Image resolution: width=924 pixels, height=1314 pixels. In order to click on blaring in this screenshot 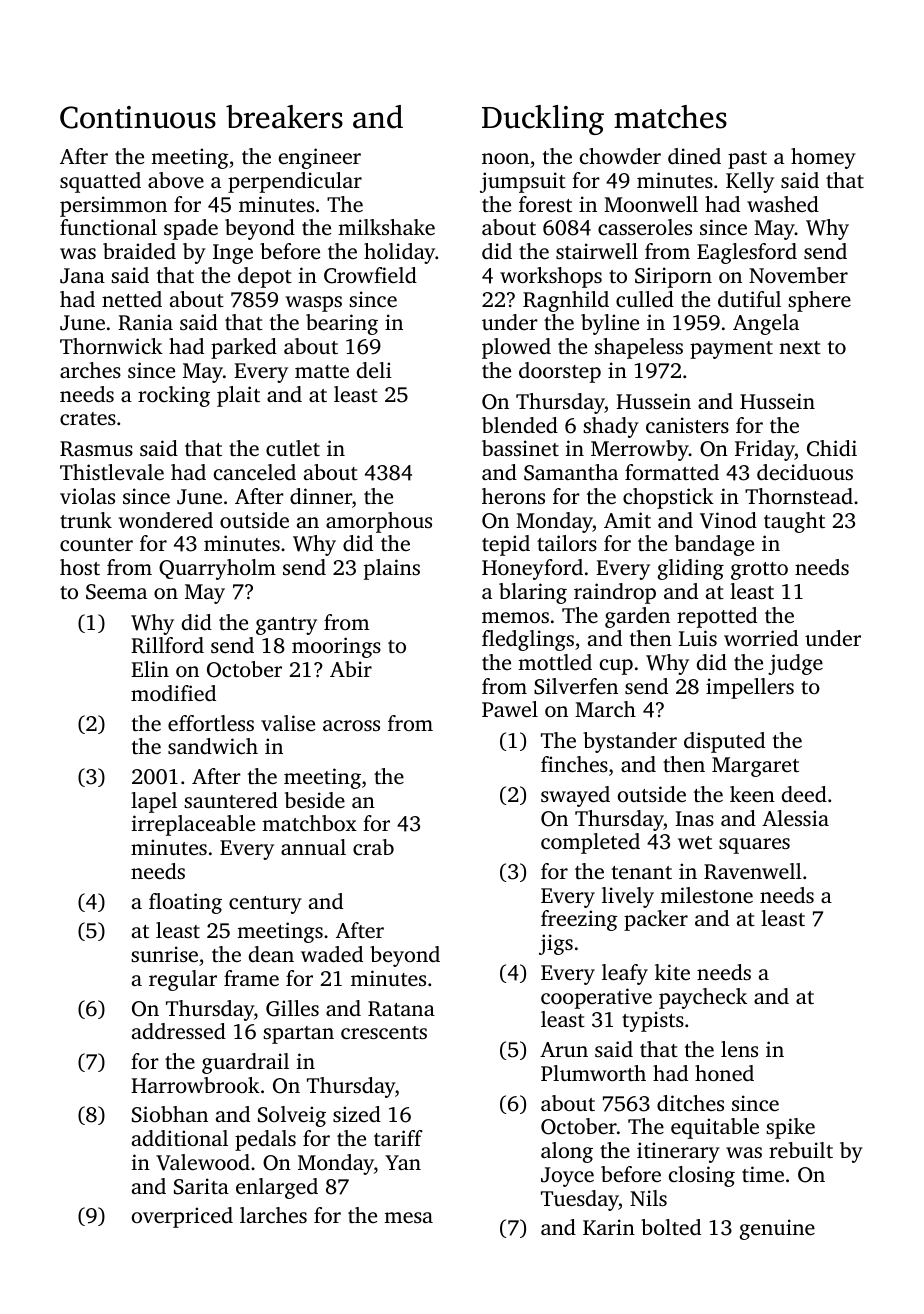, I will do `click(533, 593)`.
